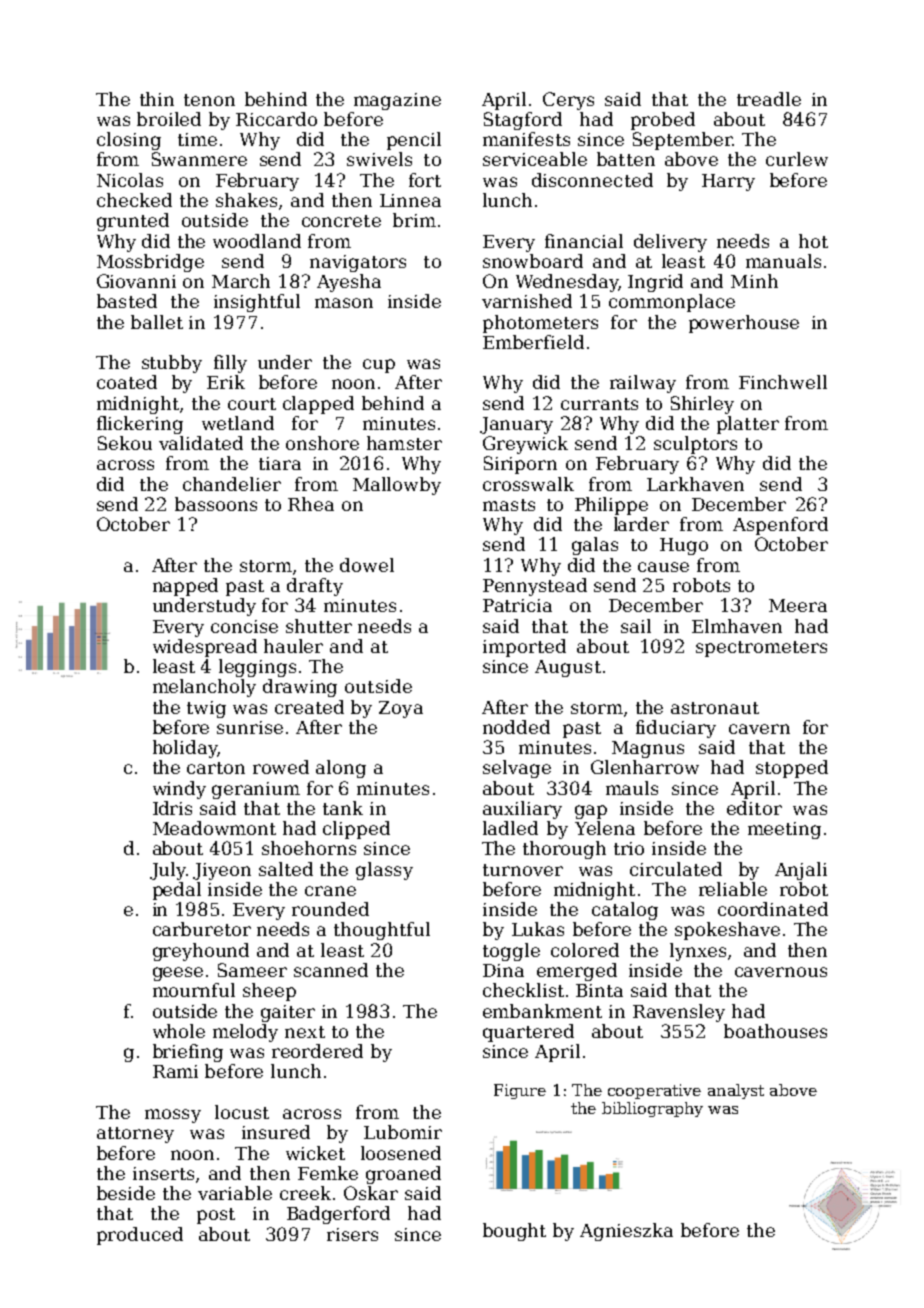  What do you see at coordinates (319, 626) in the page?
I see `shutter` at bounding box center [319, 626].
